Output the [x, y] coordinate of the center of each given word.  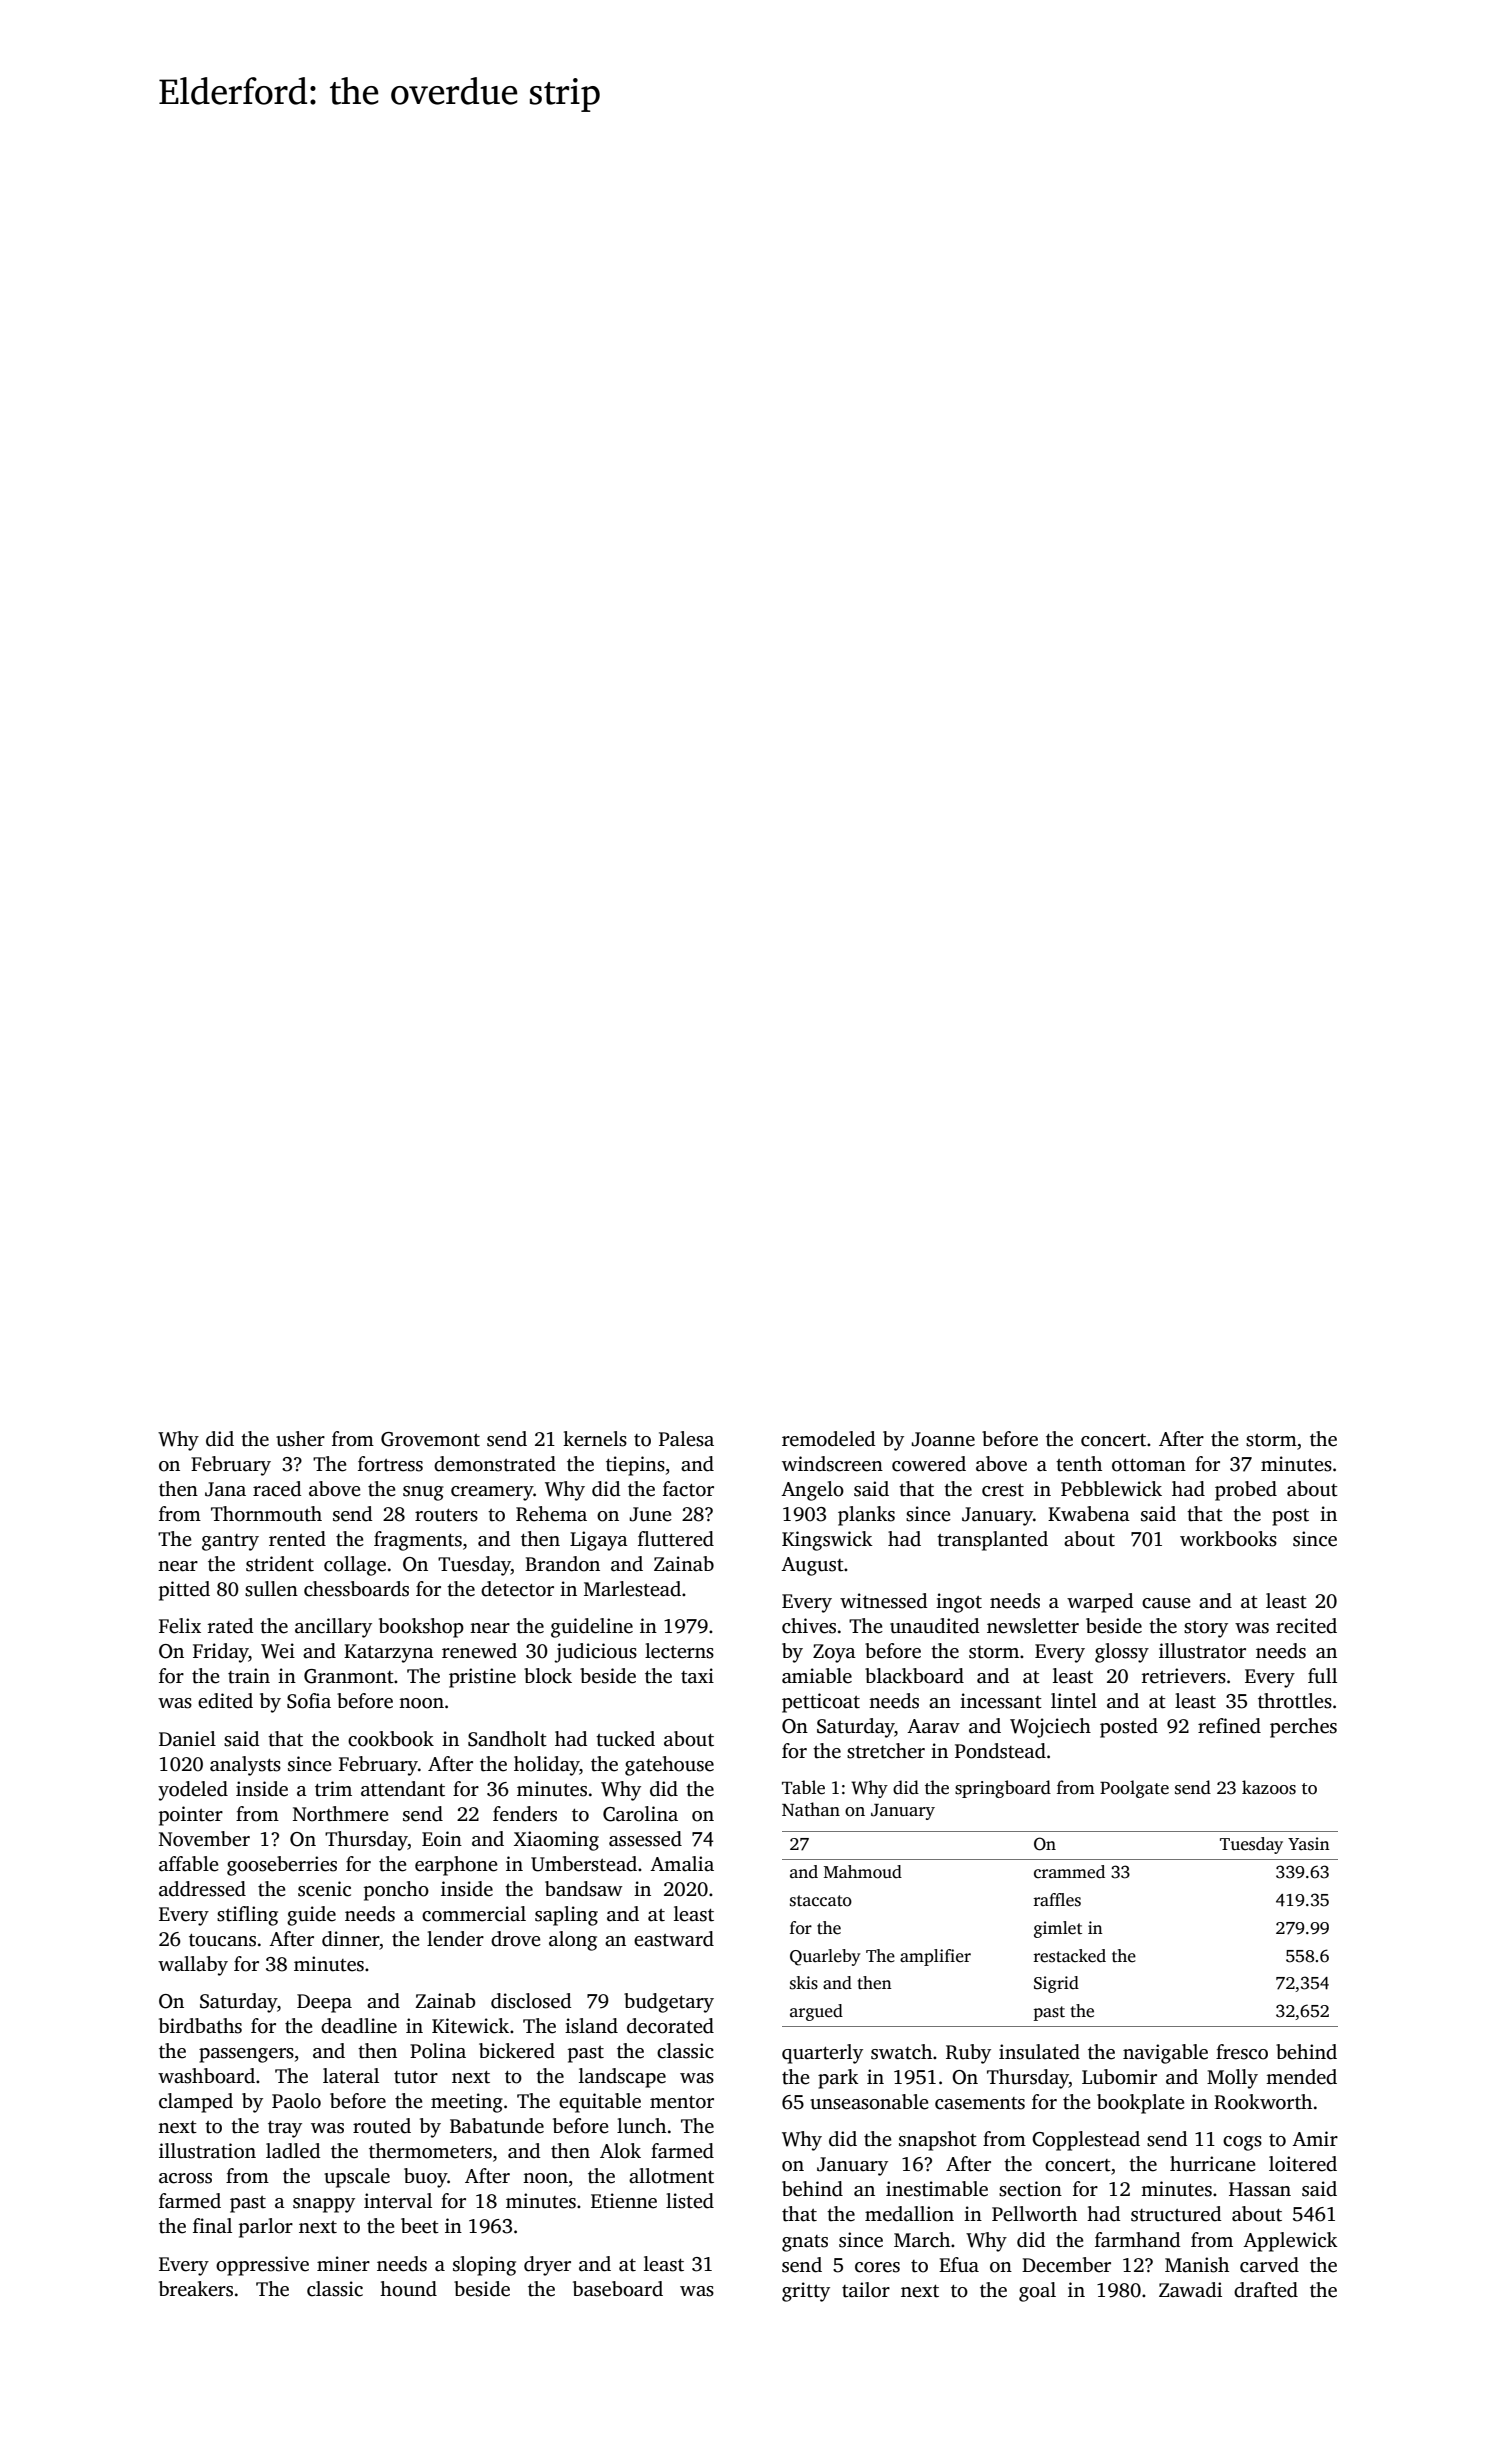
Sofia [309, 1701]
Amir [1315, 2138]
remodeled [828, 1439]
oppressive [262, 2266]
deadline [359, 2026]
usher [300, 1439]
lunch [641, 2126]
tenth [1079, 1464]
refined [1229, 1726]
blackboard [914, 1676]
